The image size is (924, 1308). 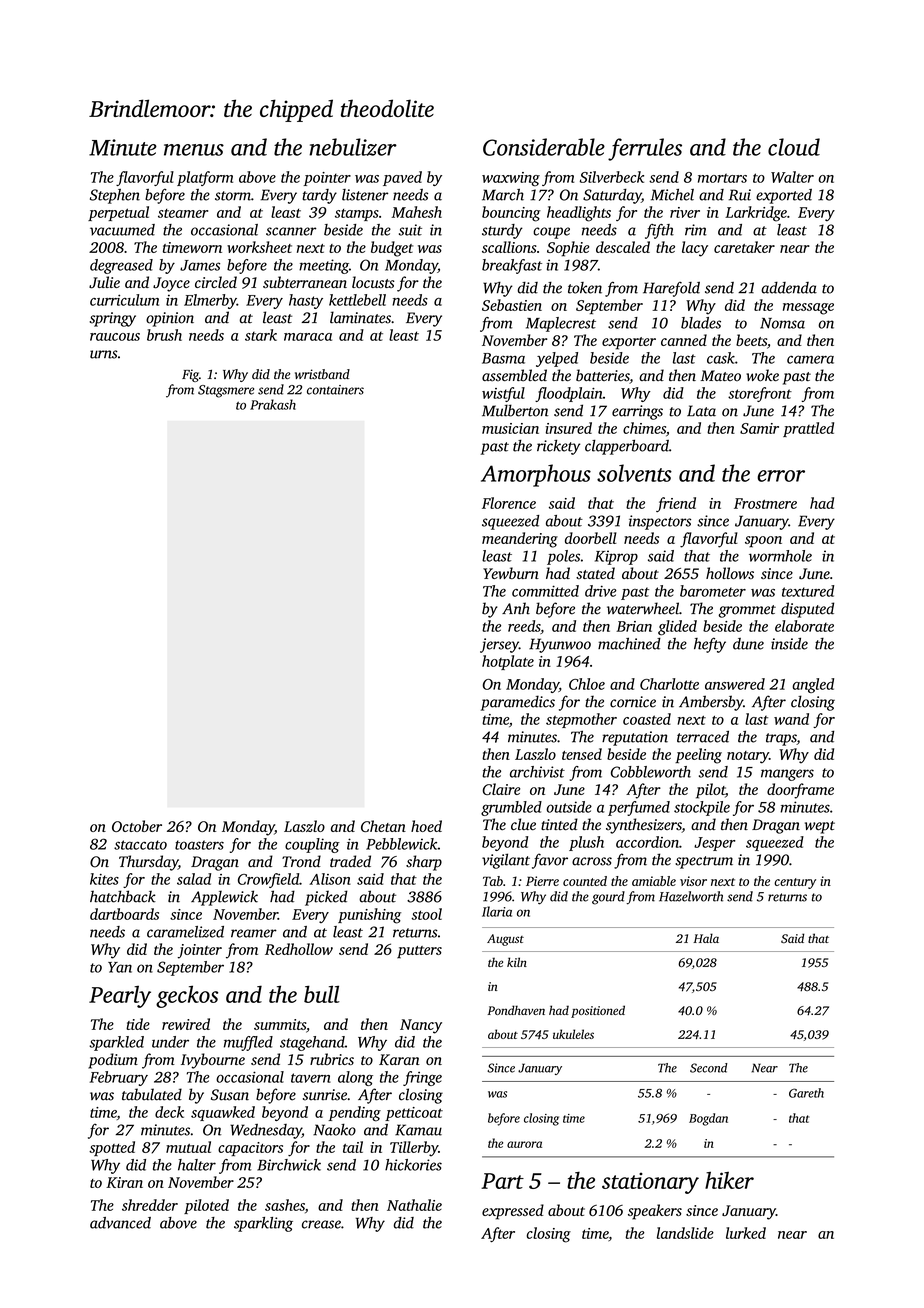 What do you see at coordinates (426, 914) in the screenshot?
I see `stool` at bounding box center [426, 914].
